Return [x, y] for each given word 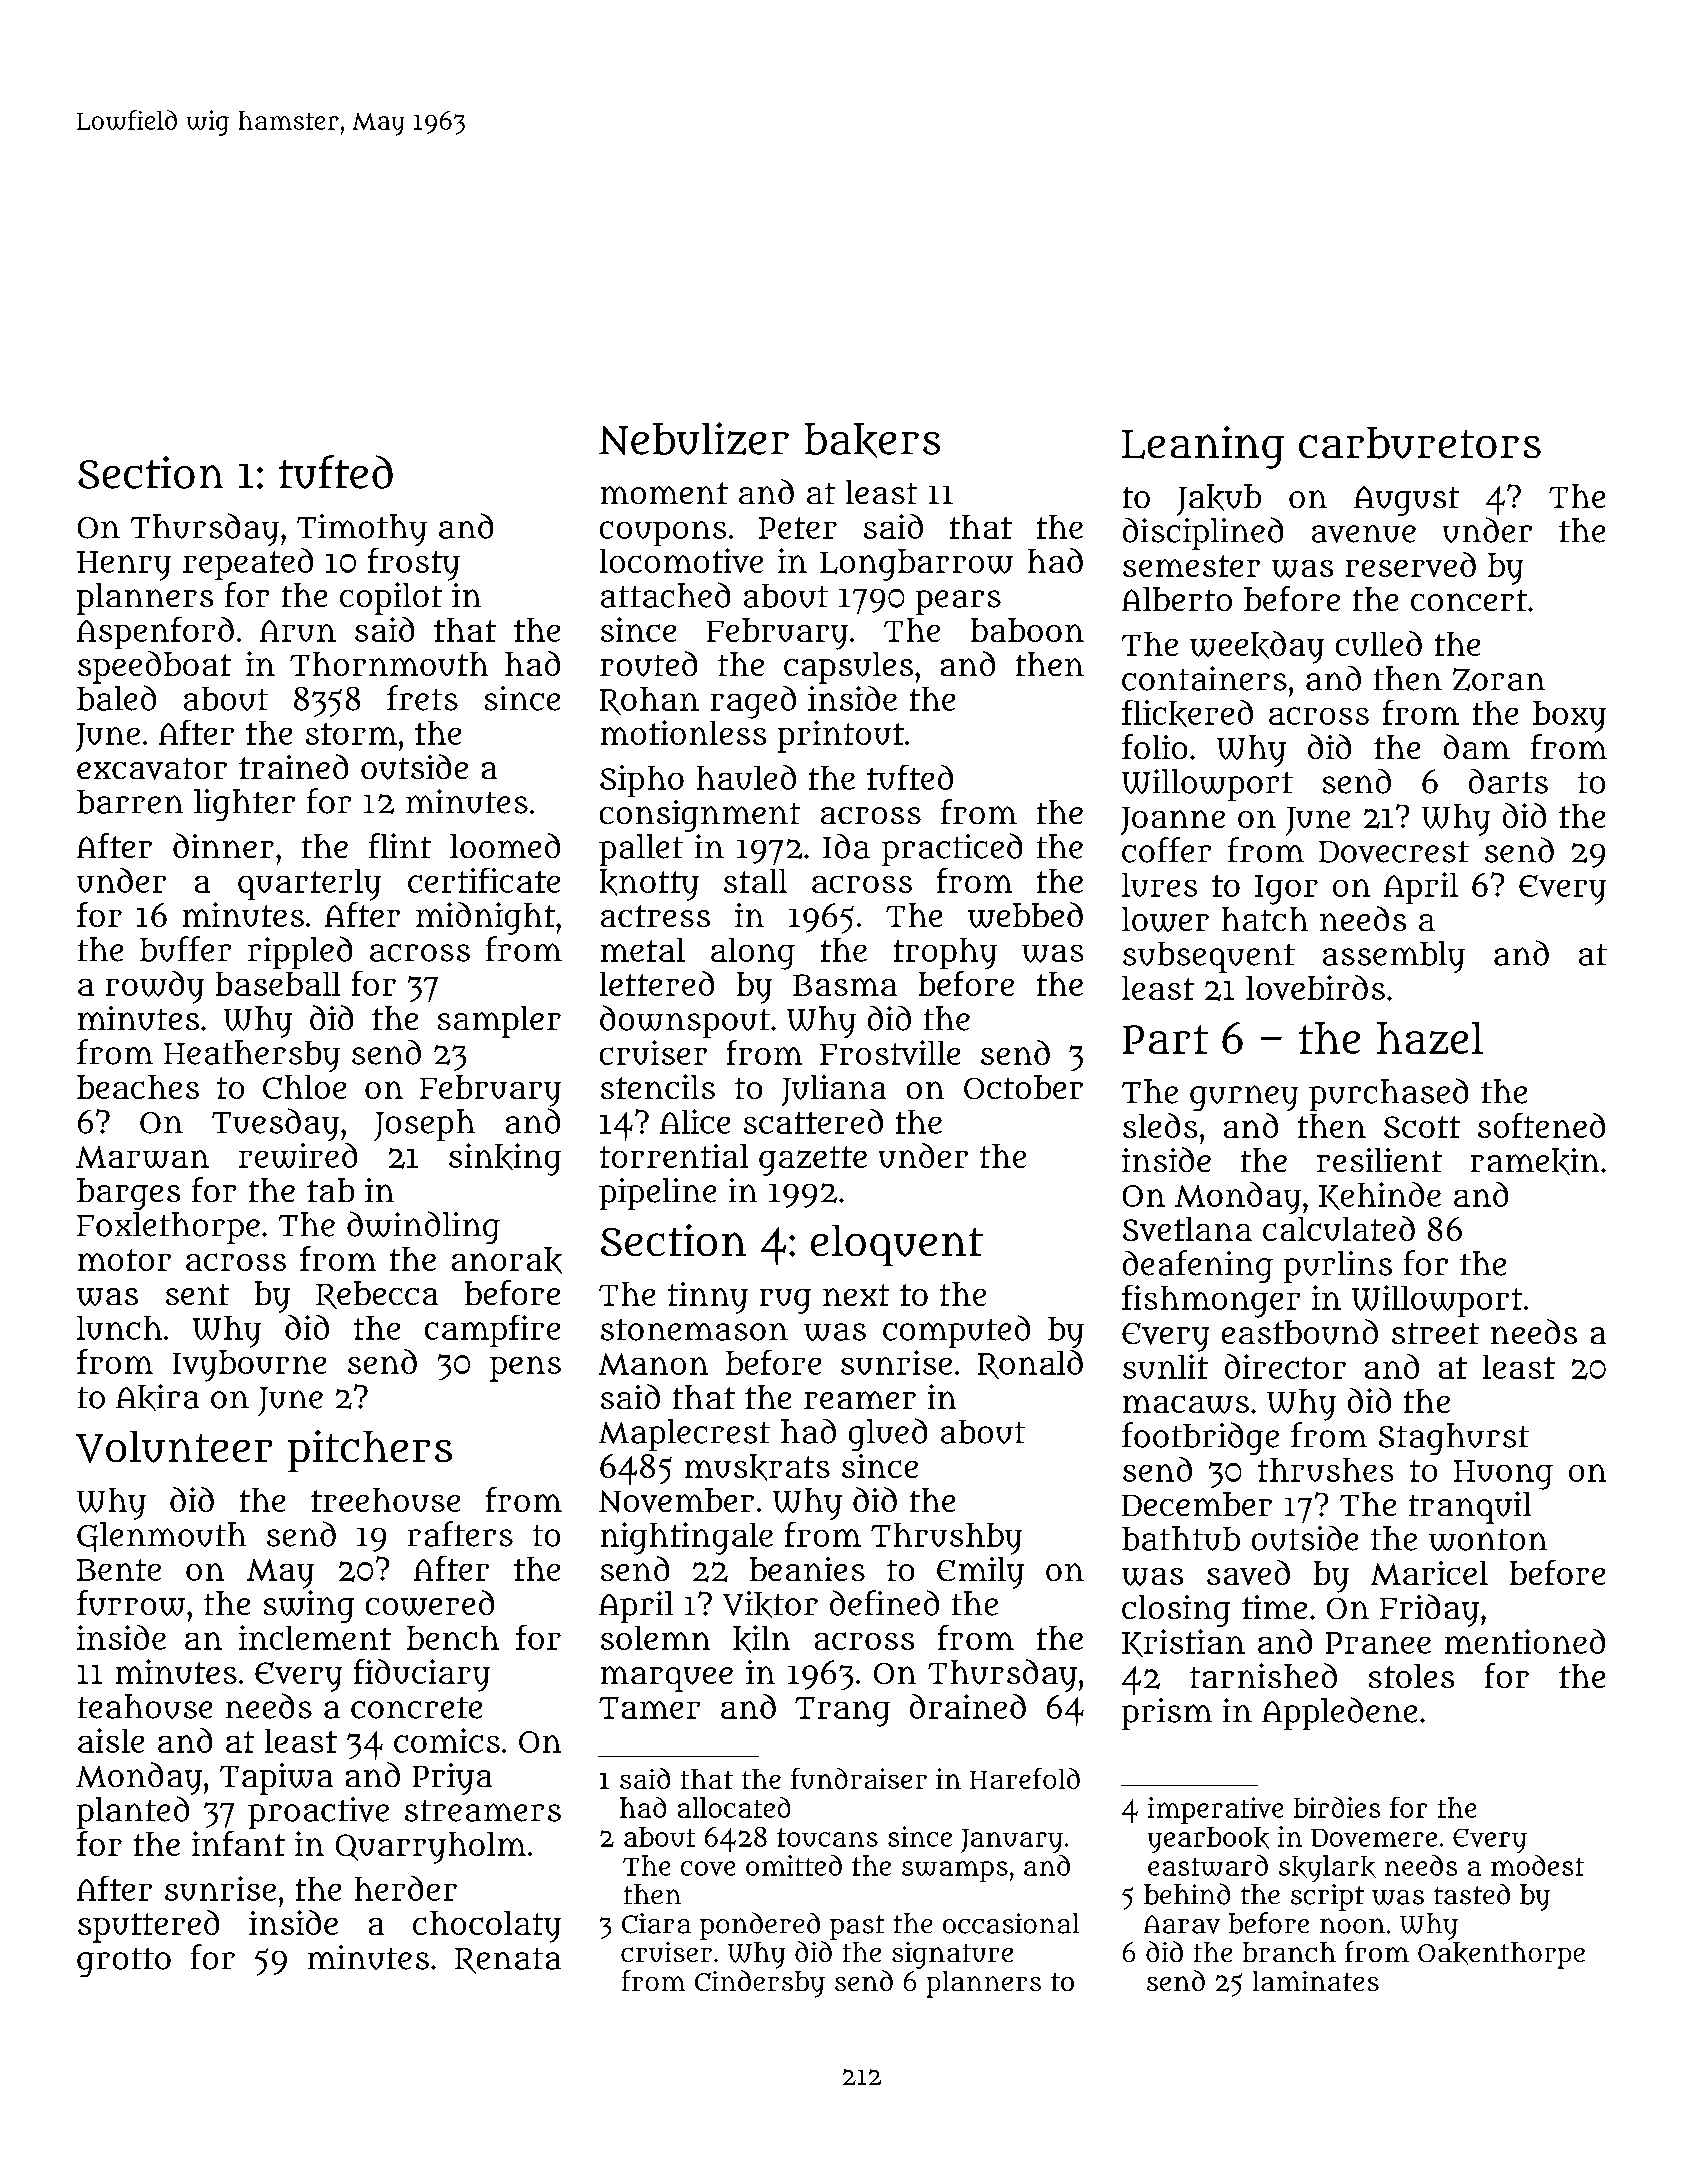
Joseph [424, 1125]
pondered [760, 1926]
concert [1469, 600]
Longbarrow [916, 565]
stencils [658, 1086]
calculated [1339, 1228]
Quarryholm [431, 1848]
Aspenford [155, 633]
